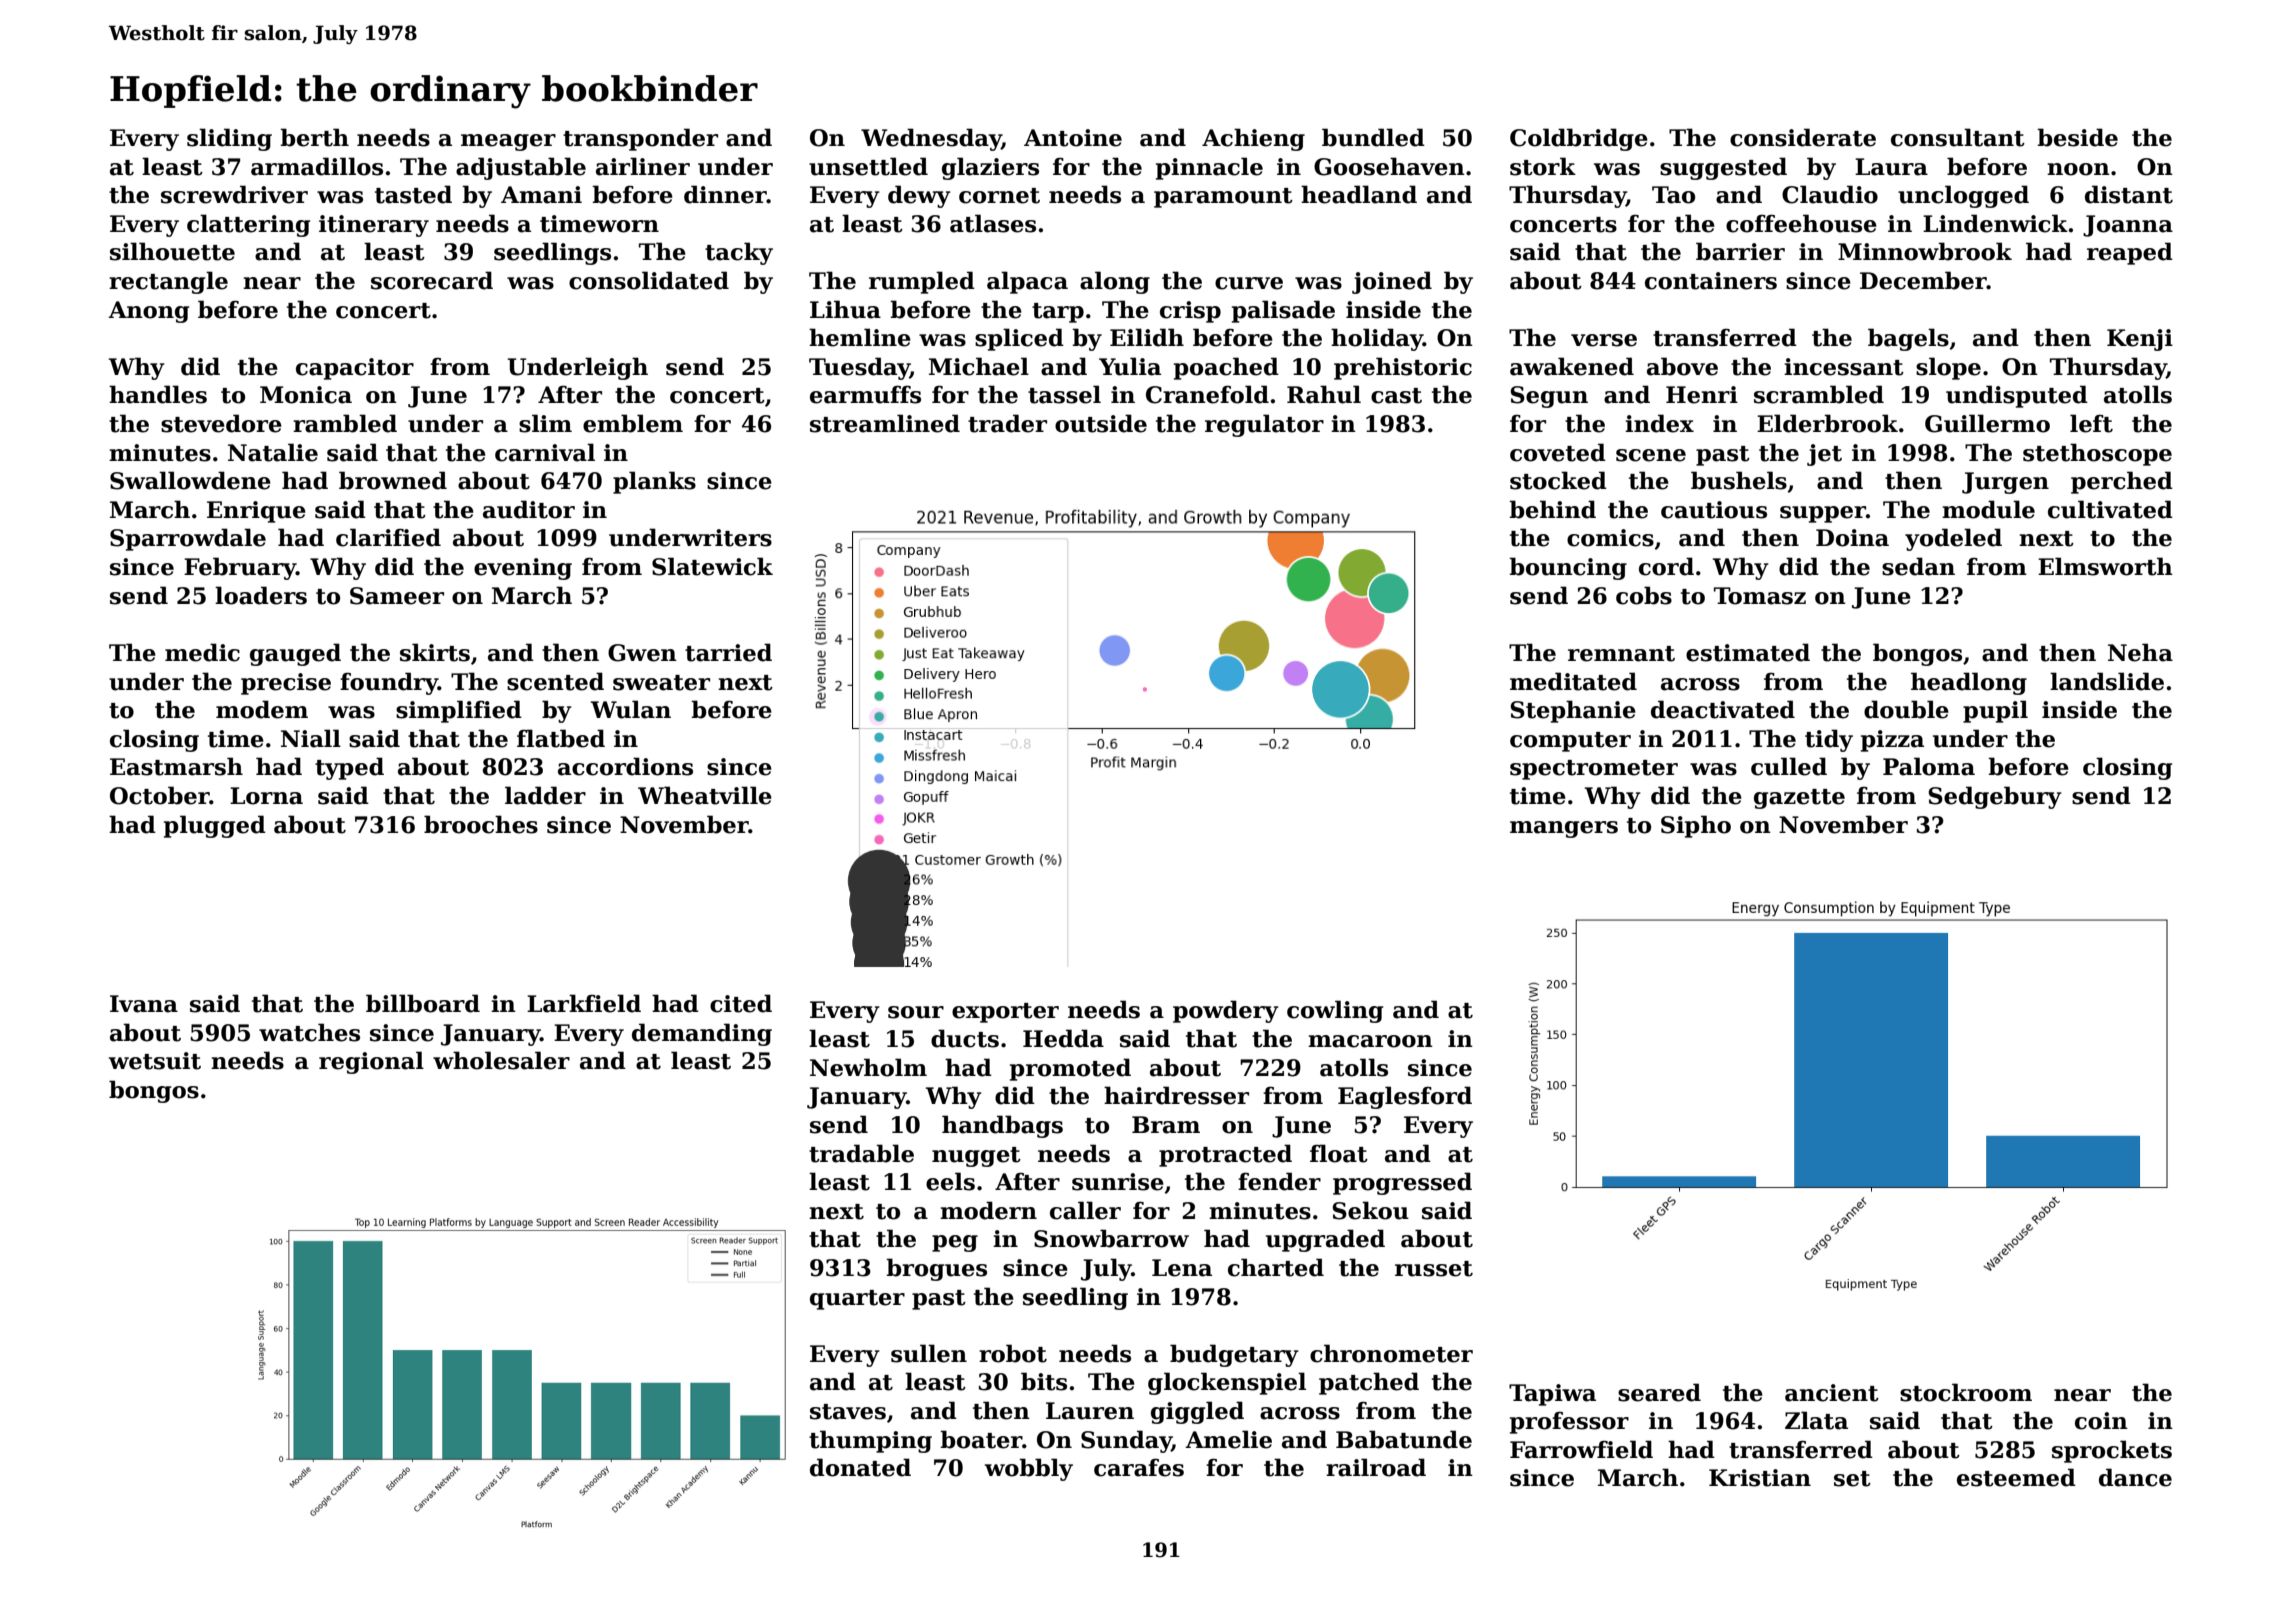  Describe the element at coordinates (1740, 251) in the screenshot. I see `barrier` at that location.
